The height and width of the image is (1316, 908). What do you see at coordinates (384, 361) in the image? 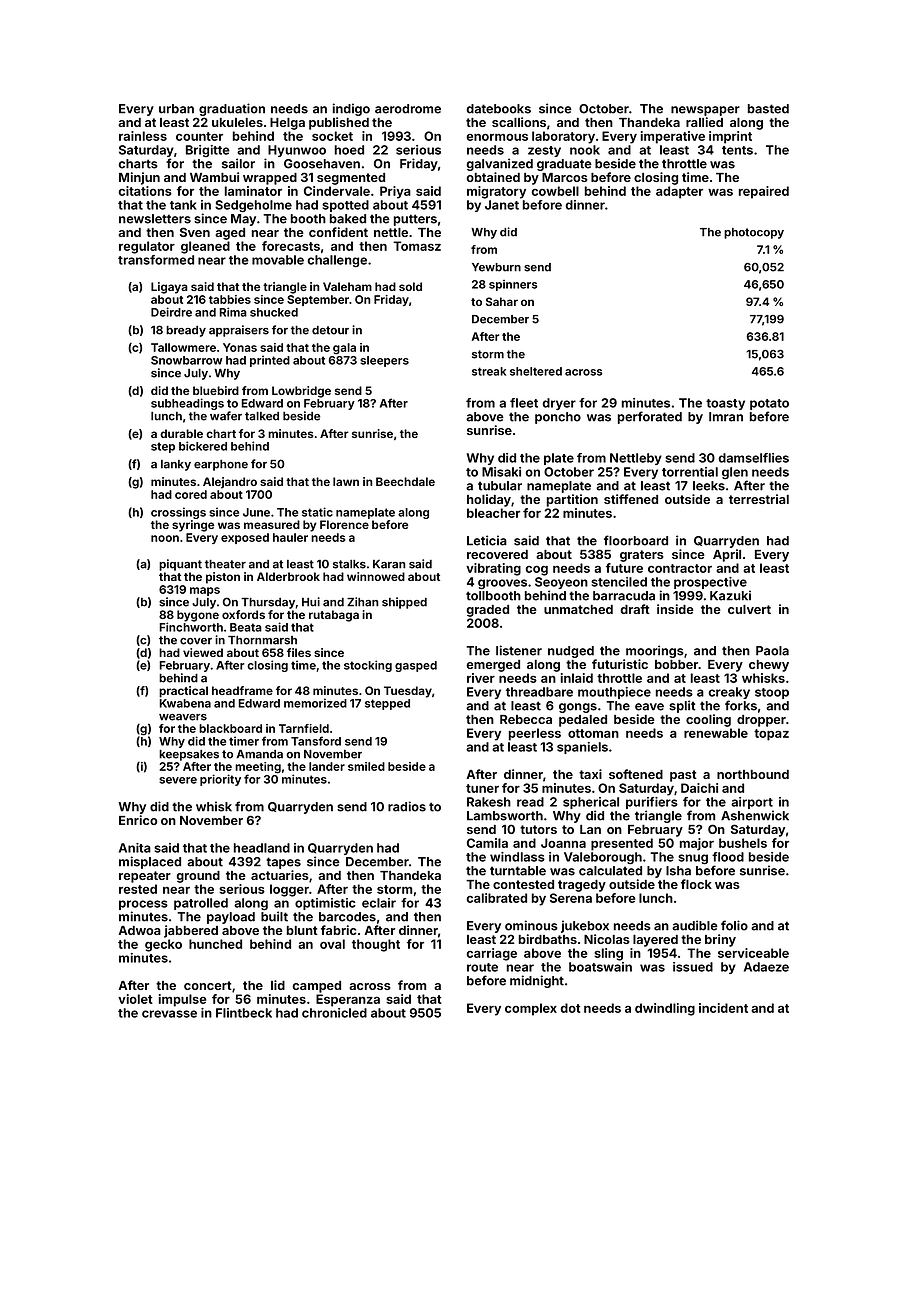
I see `sleepers` at bounding box center [384, 361].
